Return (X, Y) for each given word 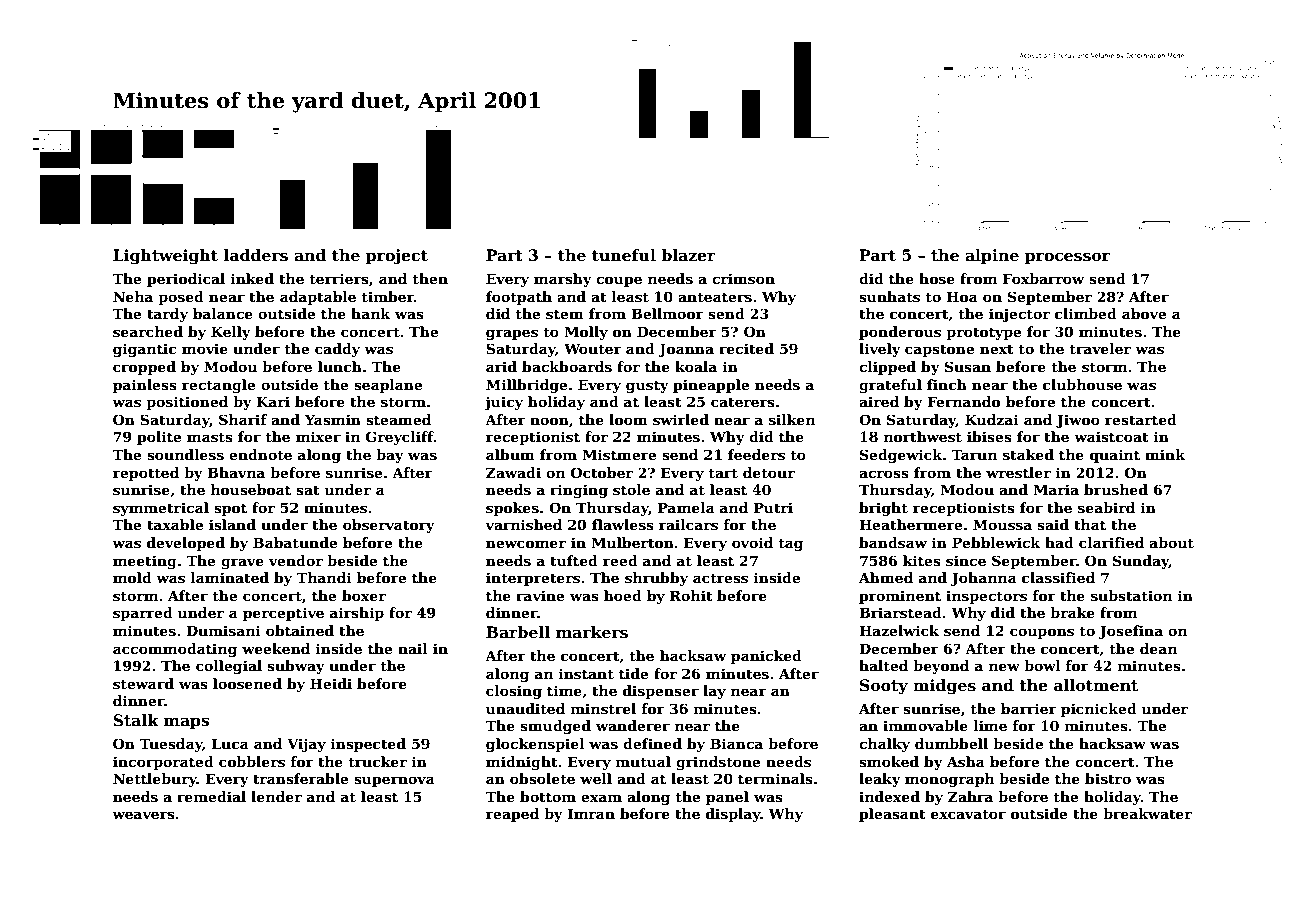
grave (242, 563)
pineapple (711, 386)
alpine (992, 256)
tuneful (624, 255)
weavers (143, 815)
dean (1158, 648)
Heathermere (910, 524)
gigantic (144, 350)
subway (296, 667)
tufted (574, 560)
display (733, 815)
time (564, 690)
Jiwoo (1078, 421)
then (430, 278)
